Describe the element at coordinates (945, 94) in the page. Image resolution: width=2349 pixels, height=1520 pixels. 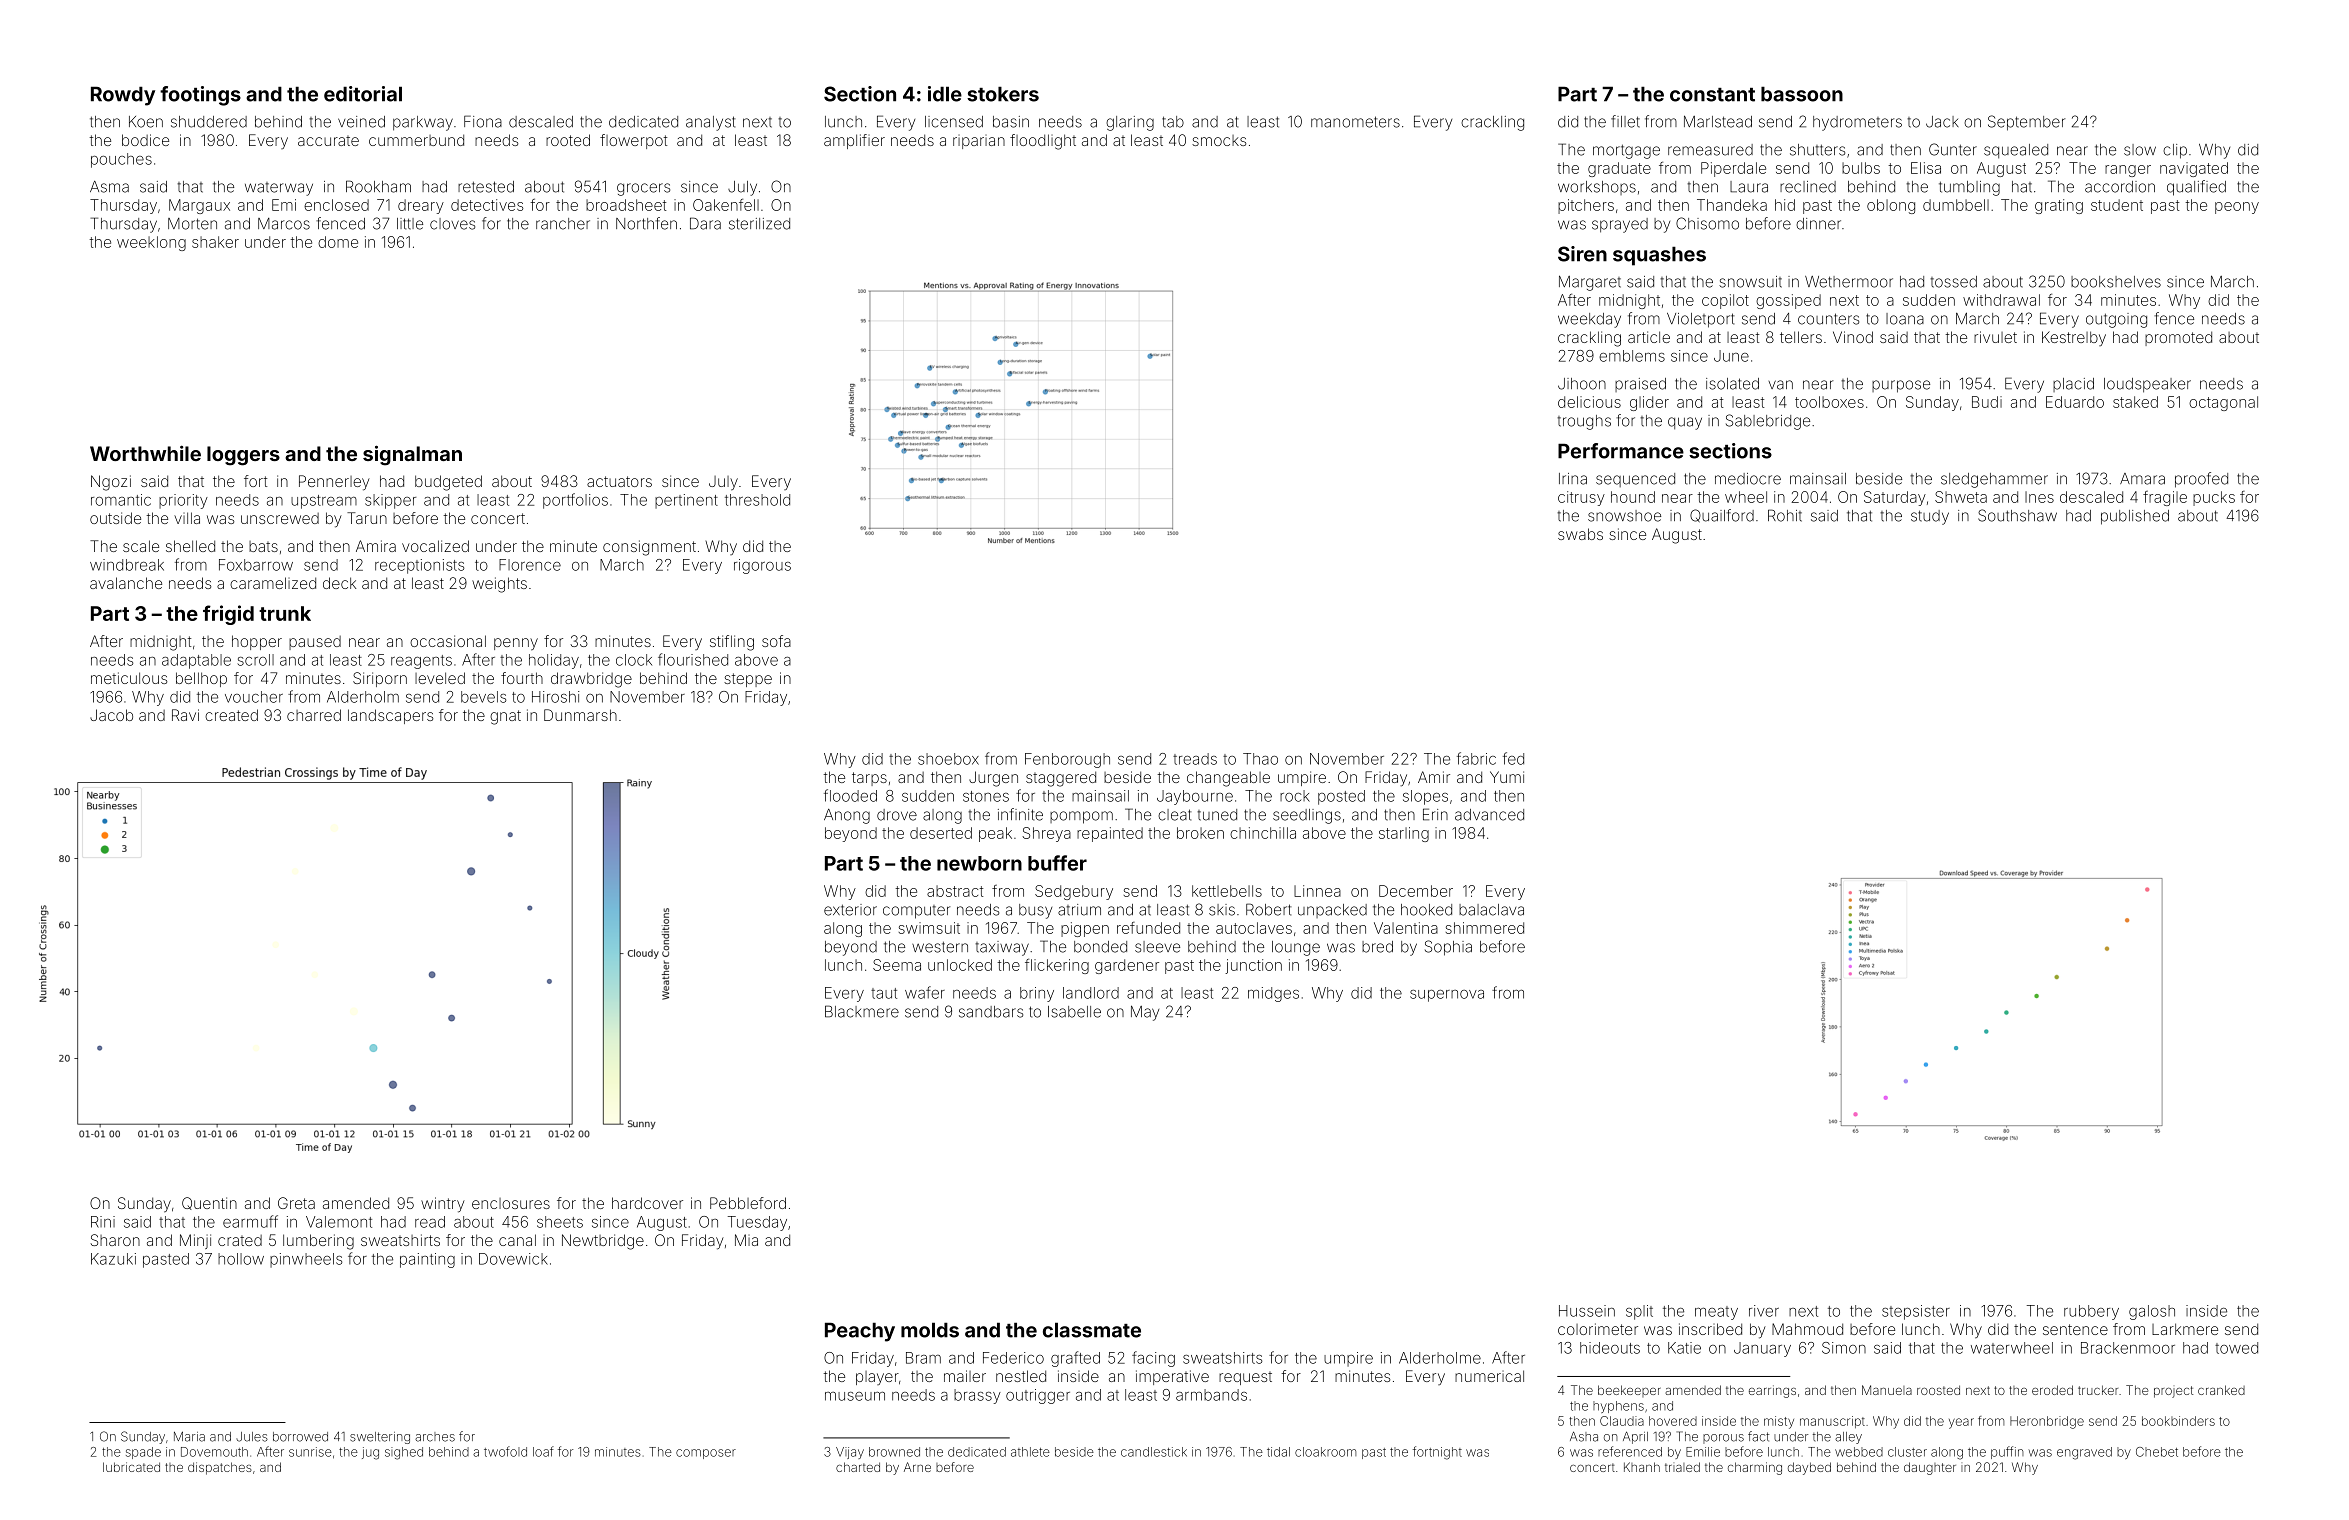
I see `idle` at that location.
